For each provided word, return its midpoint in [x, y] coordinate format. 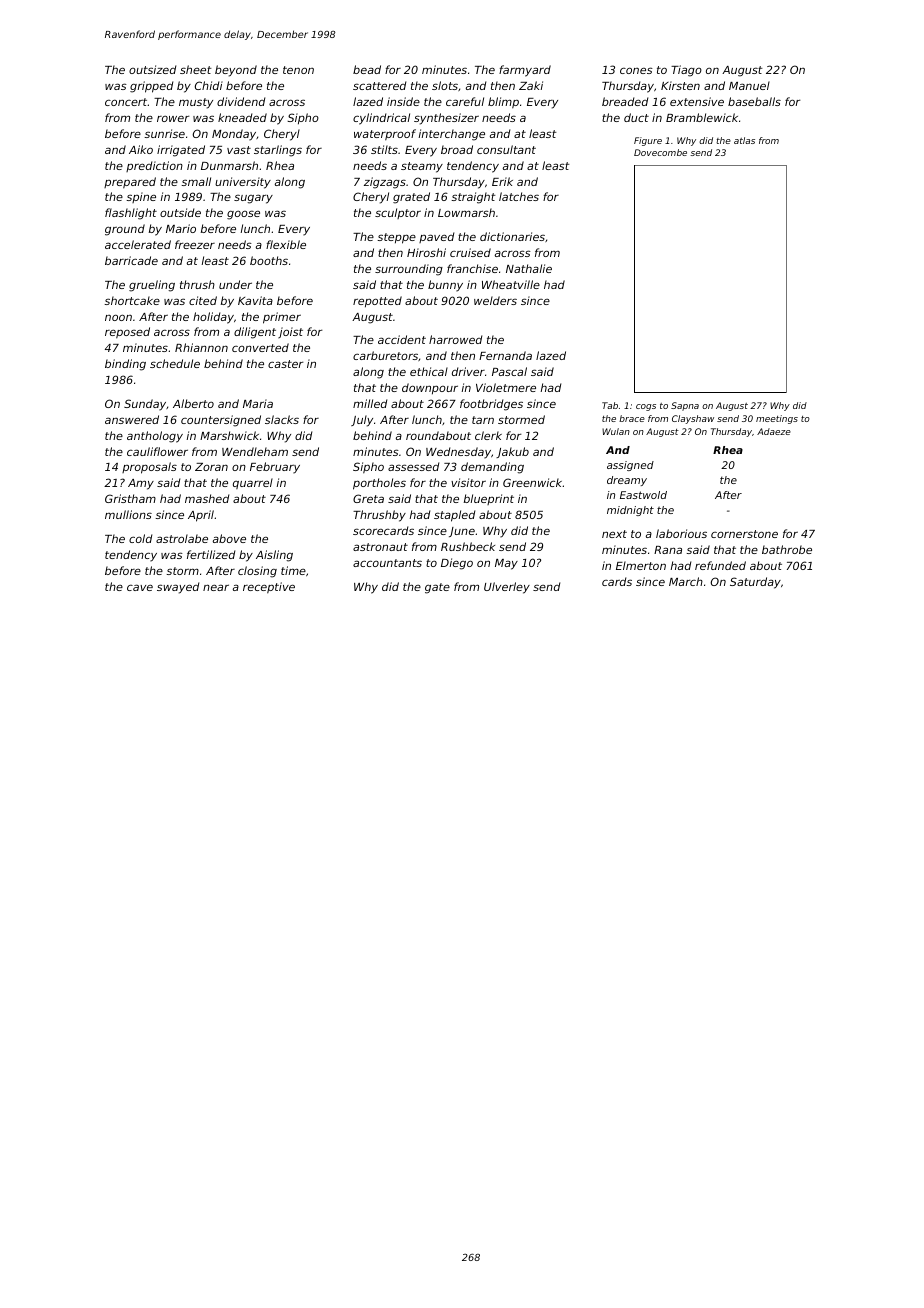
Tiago [686, 71]
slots [445, 85]
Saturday [755, 583]
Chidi [209, 85]
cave [140, 587]
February [275, 468]
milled [370, 403]
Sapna [685, 406]
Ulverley [507, 588]
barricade [131, 260]
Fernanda [505, 355]
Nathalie [529, 268]
